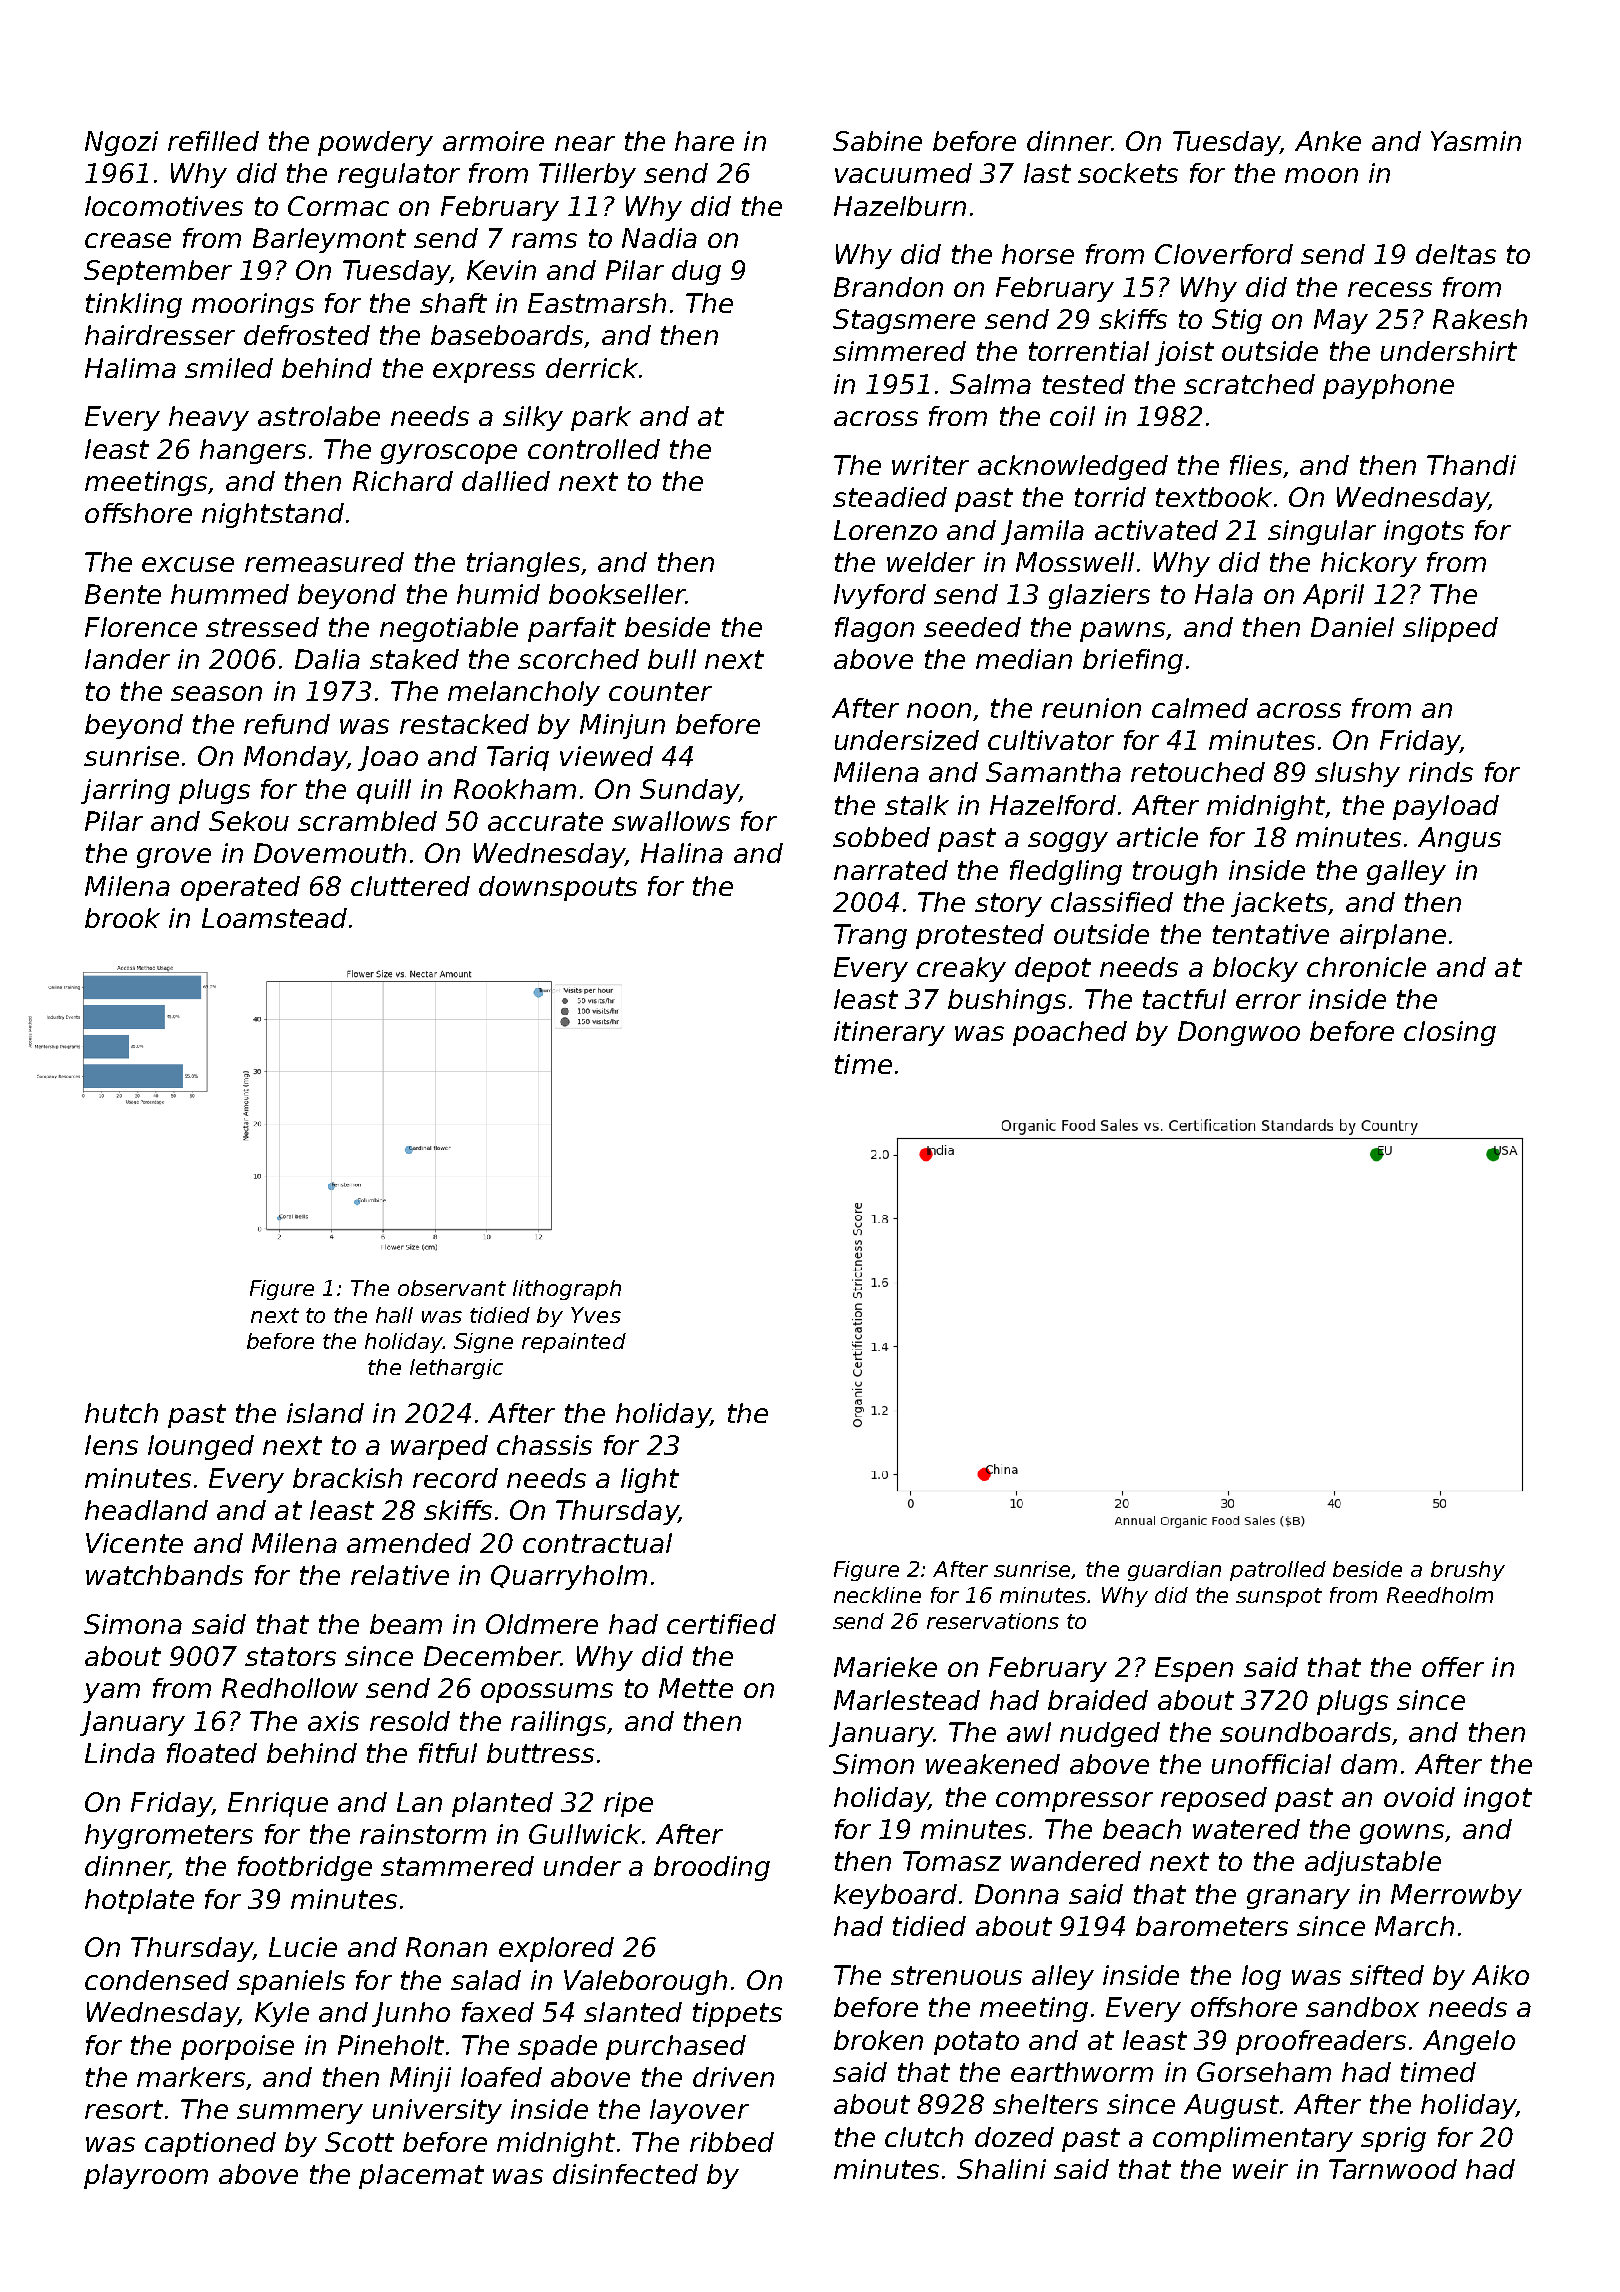 The width and height of the screenshot is (1620, 2292). I want to click on Angus, so click(1459, 839).
